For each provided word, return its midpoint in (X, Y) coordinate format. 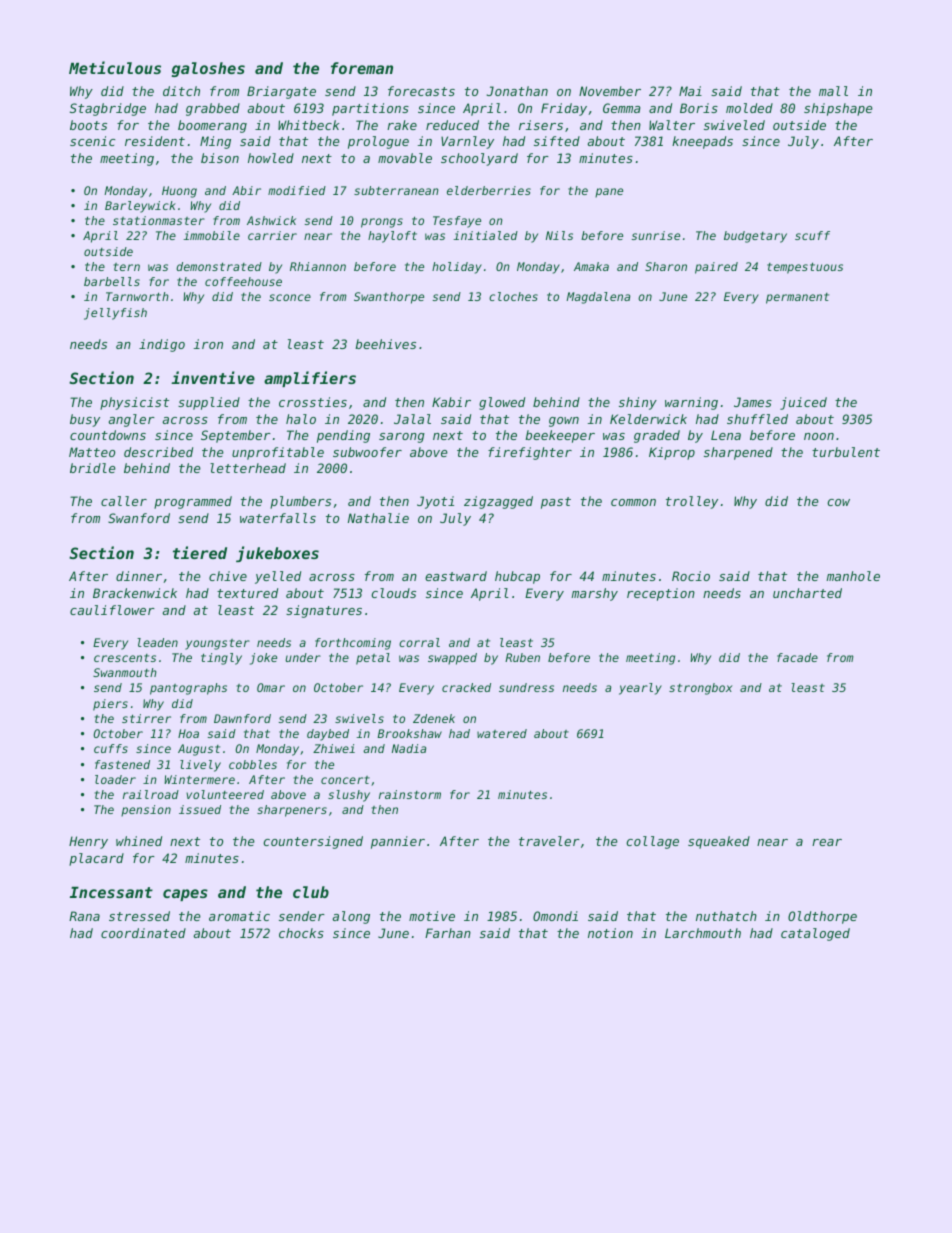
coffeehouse (243, 281)
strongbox (700, 689)
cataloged (815, 934)
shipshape (838, 109)
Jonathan (517, 91)
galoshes (208, 69)
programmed (193, 502)
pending (343, 436)
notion (610, 933)
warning (691, 403)
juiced (803, 403)
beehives (385, 344)
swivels (359, 718)
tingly (221, 659)
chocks (301, 933)
